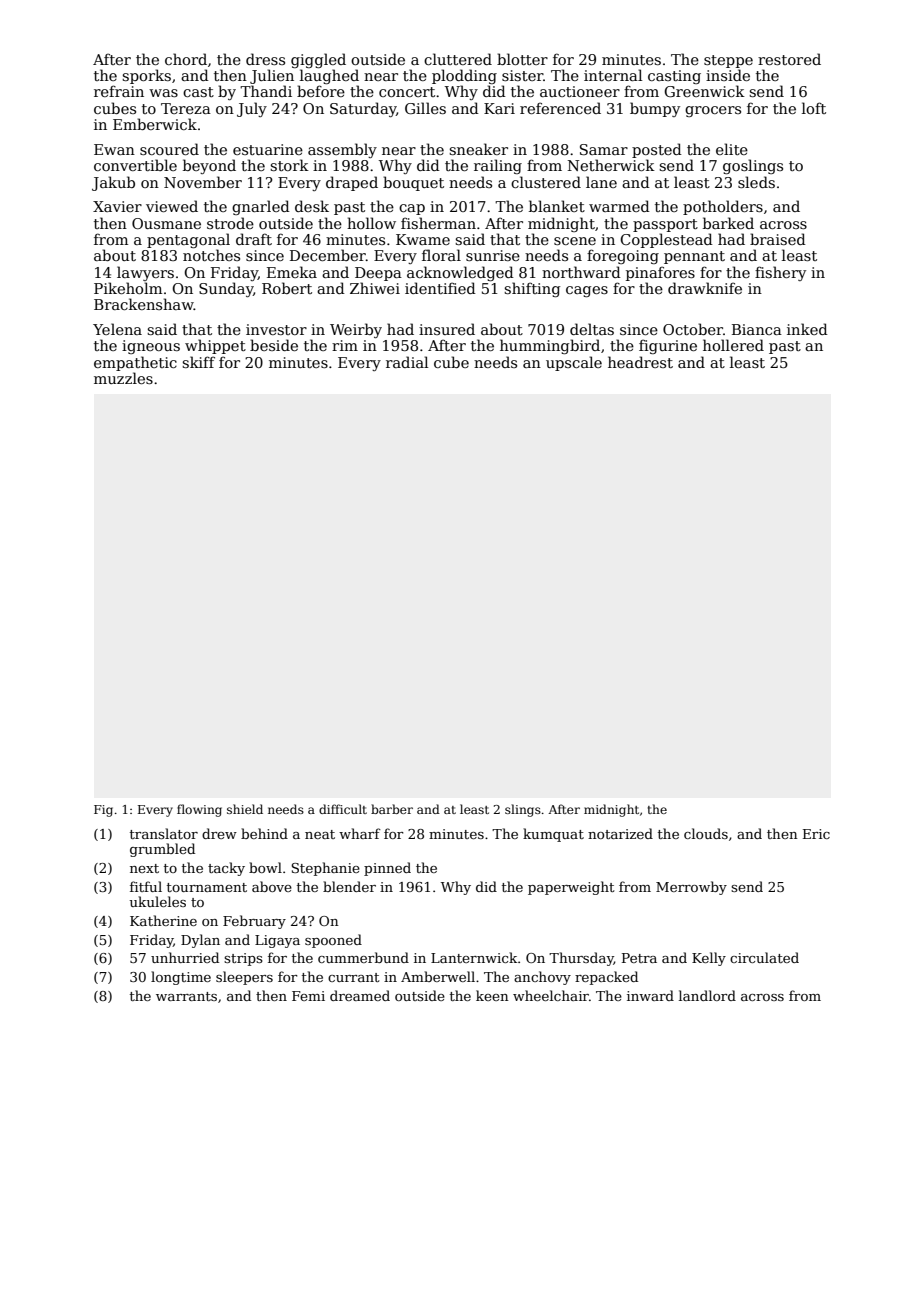 This page has width=924, height=1308. Describe the element at coordinates (425, 108) in the page. I see `Gilles` at that location.
